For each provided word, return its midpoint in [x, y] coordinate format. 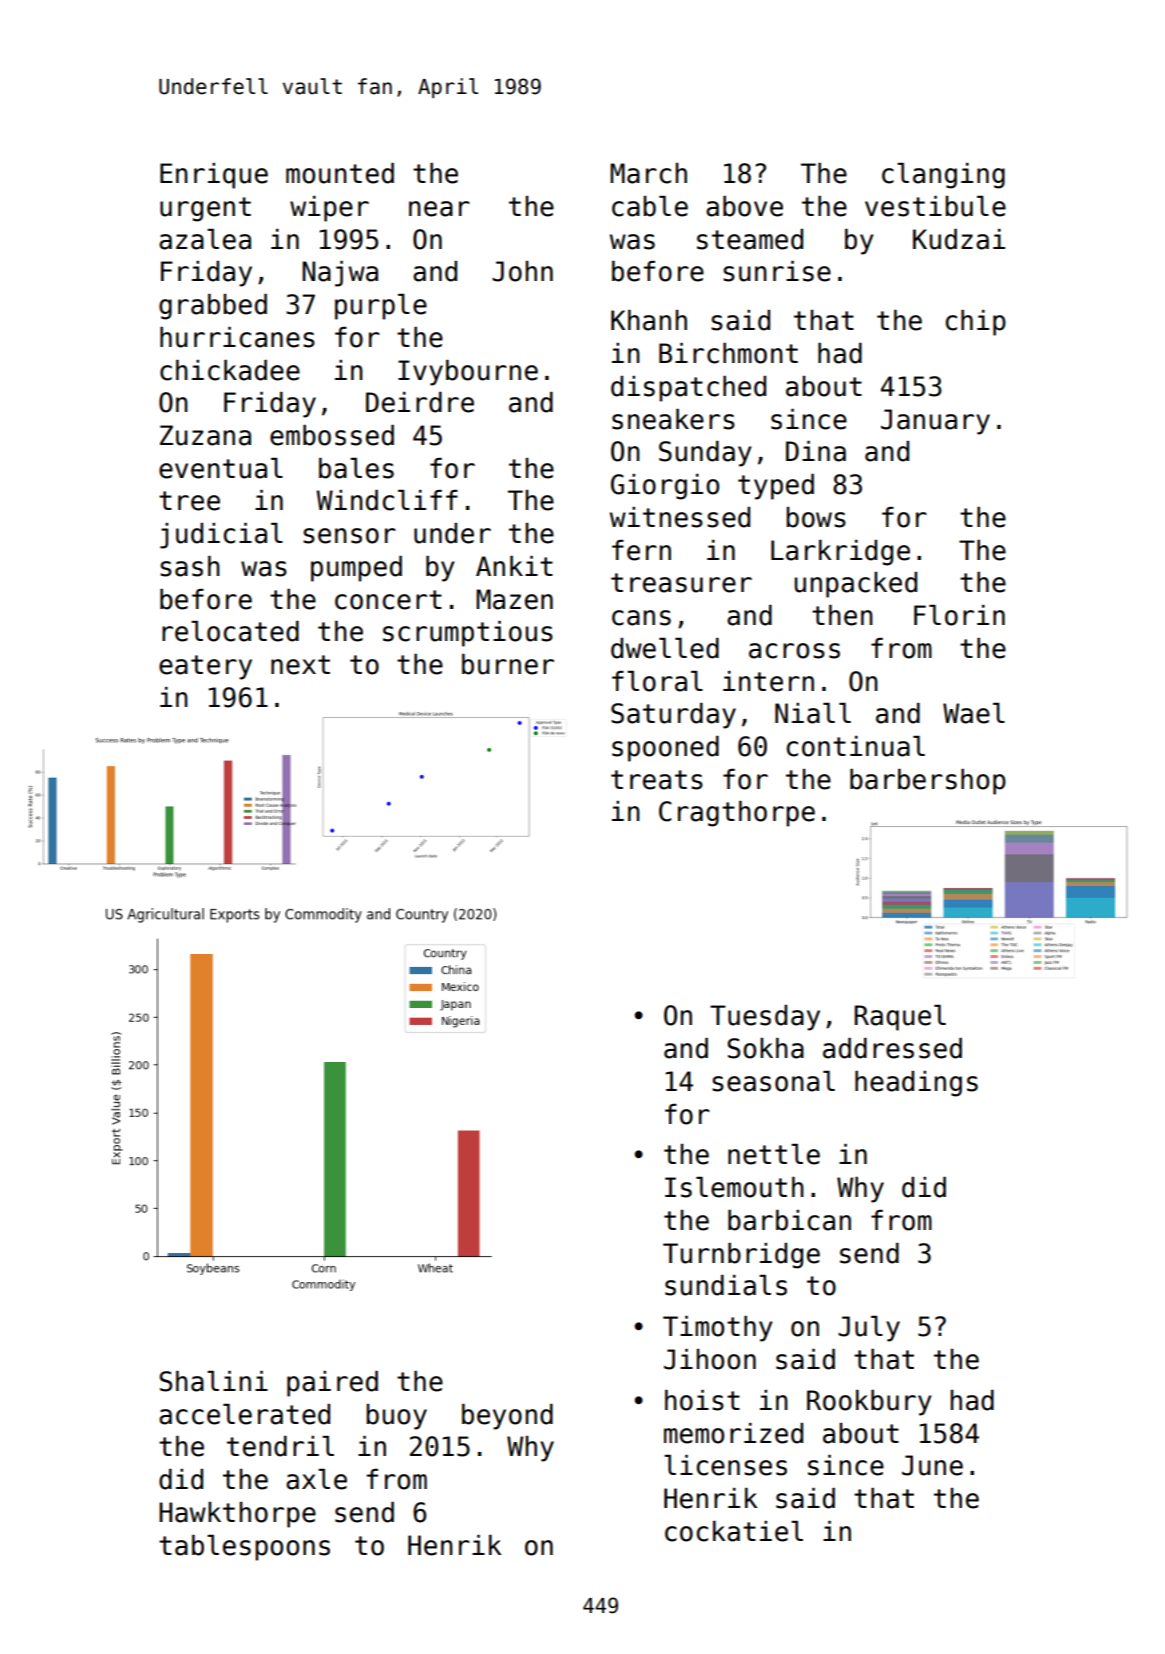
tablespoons [244, 1548]
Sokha [765, 1048]
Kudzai [959, 239]
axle [316, 1479]
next [300, 665]
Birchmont [728, 353]
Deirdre [420, 402]
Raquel [900, 1018]
